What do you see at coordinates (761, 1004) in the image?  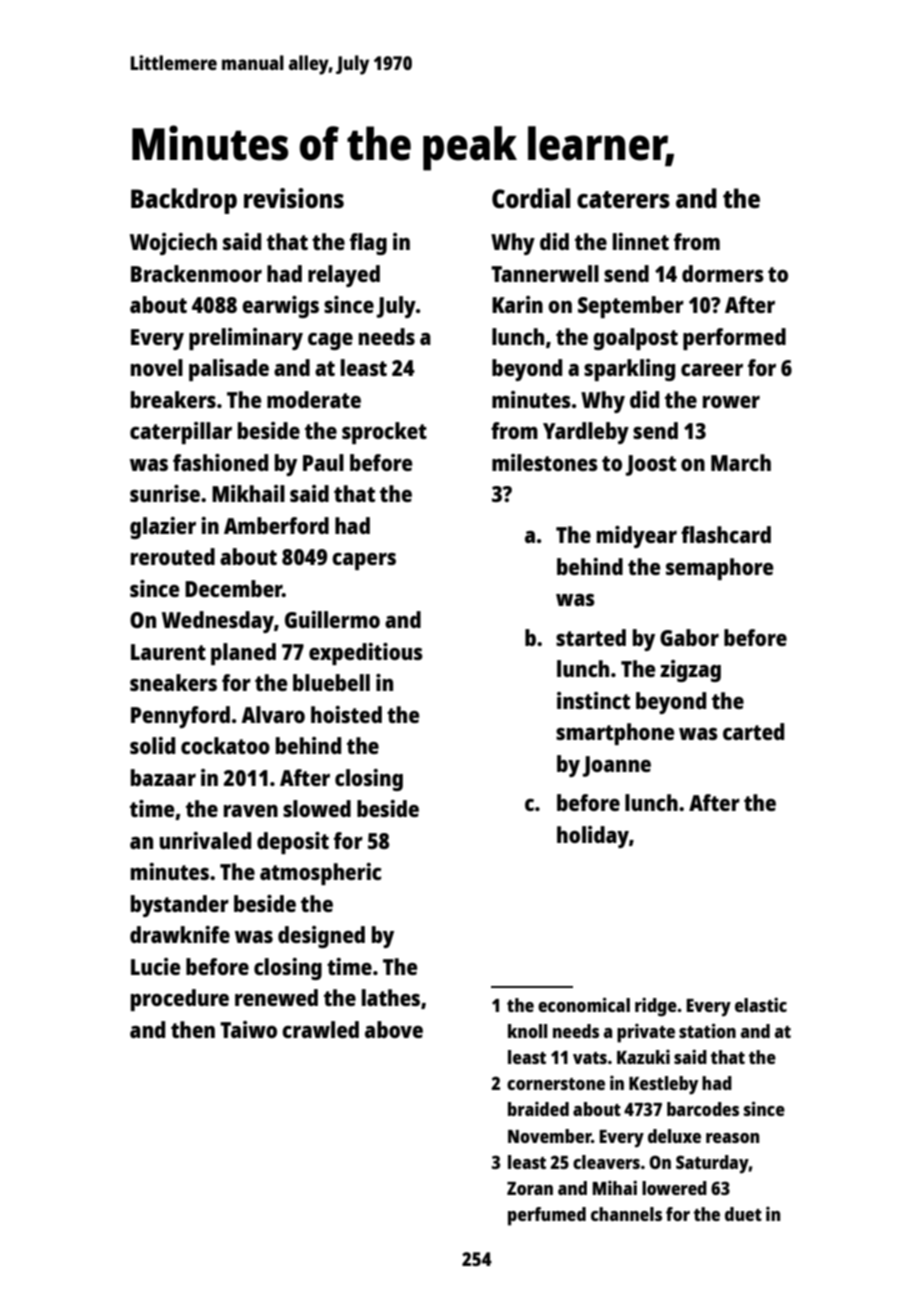 I see `elastic` at bounding box center [761, 1004].
